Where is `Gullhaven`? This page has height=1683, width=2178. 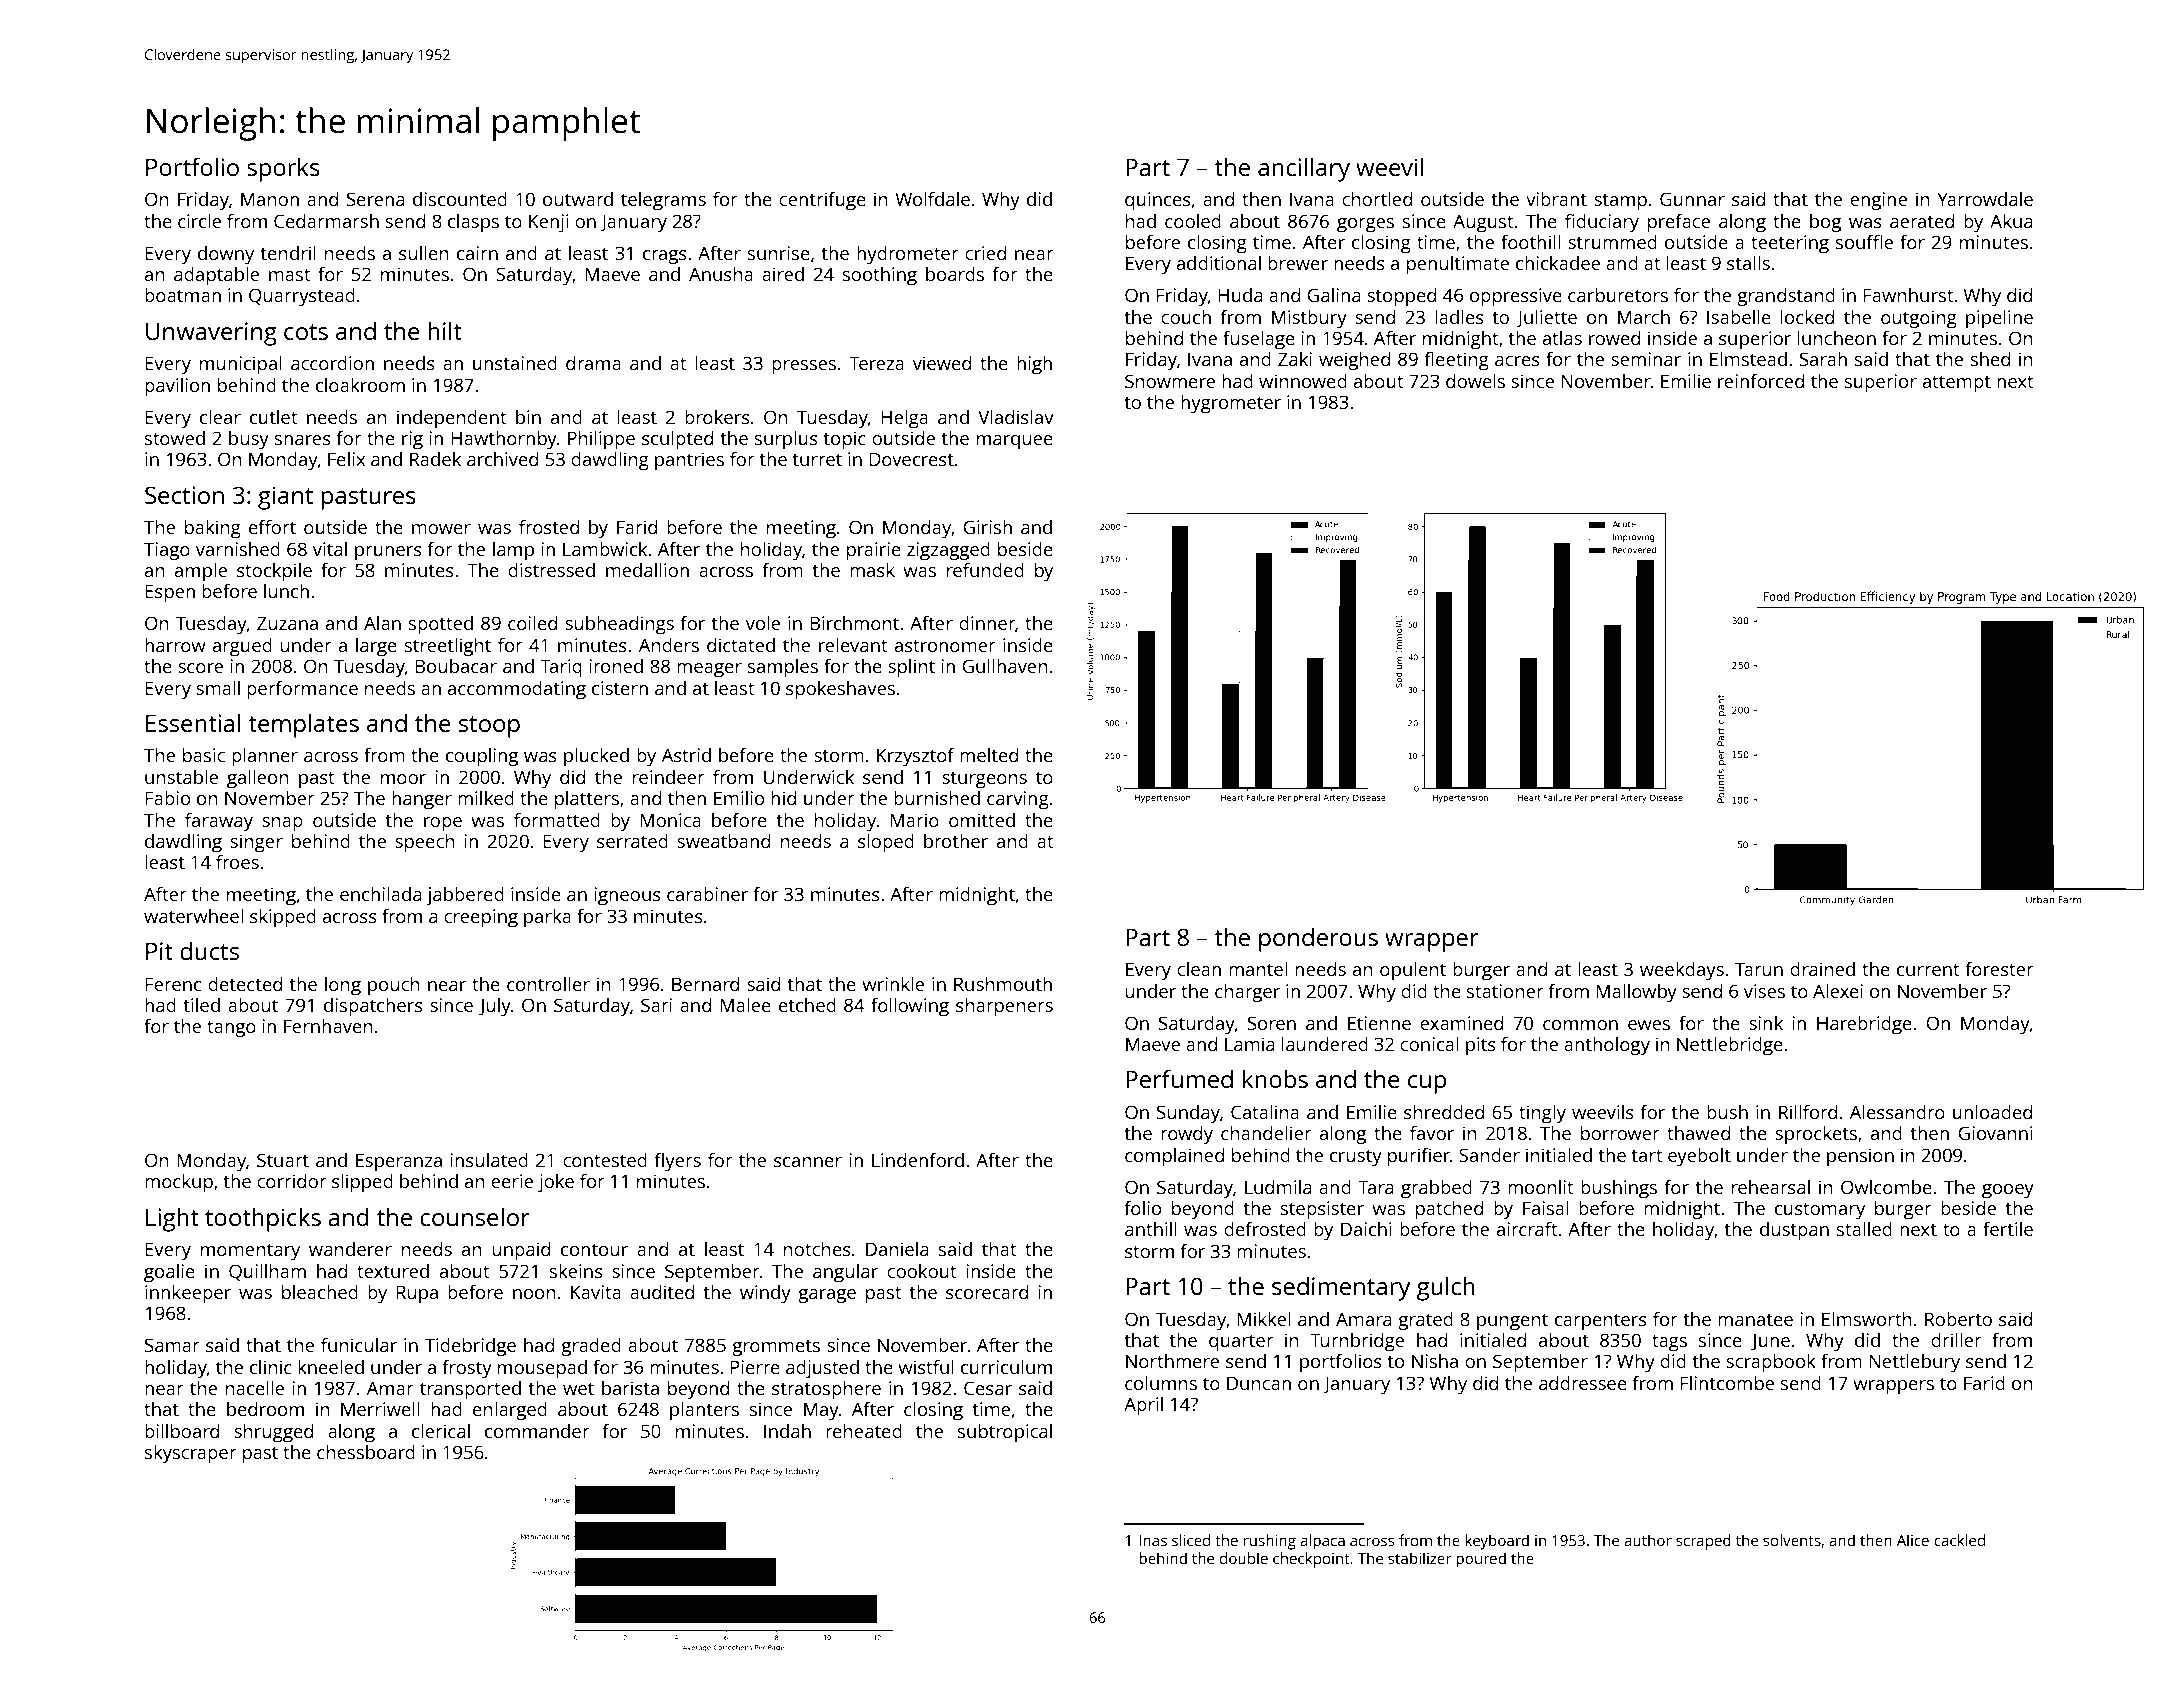
Gullhaven is located at coordinates (1005, 666).
